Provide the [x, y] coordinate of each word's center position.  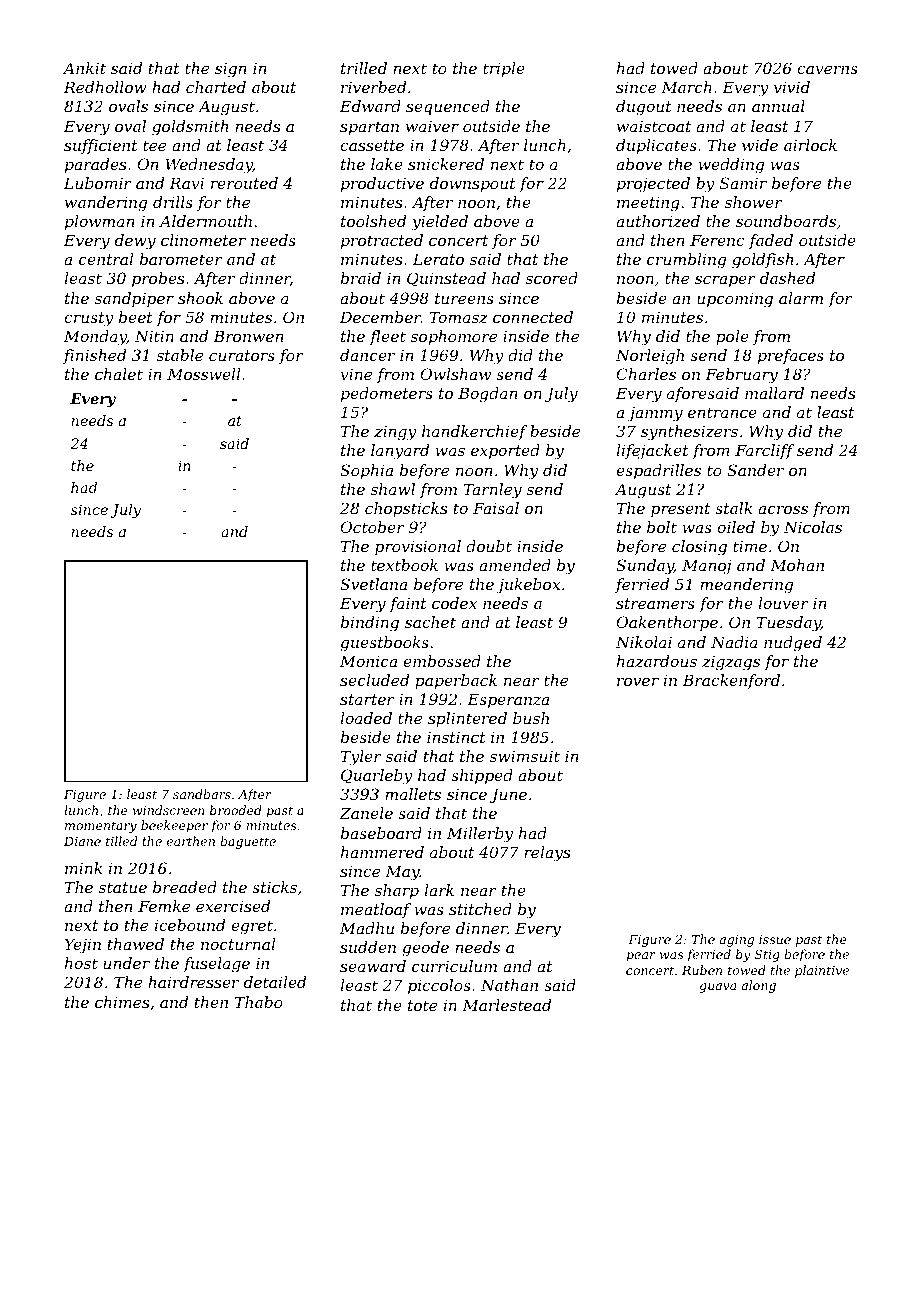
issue [775, 939]
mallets [413, 794]
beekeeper [174, 826]
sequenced [448, 107]
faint [408, 604]
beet [136, 317]
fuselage [216, 965]
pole [732, 337]
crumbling [686, 261]
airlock [810, 145]
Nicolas [813, 527]
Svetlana [373, 584]
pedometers [387, 394]
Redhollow [105, 87]
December [380, 317]
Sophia [366, 471]
